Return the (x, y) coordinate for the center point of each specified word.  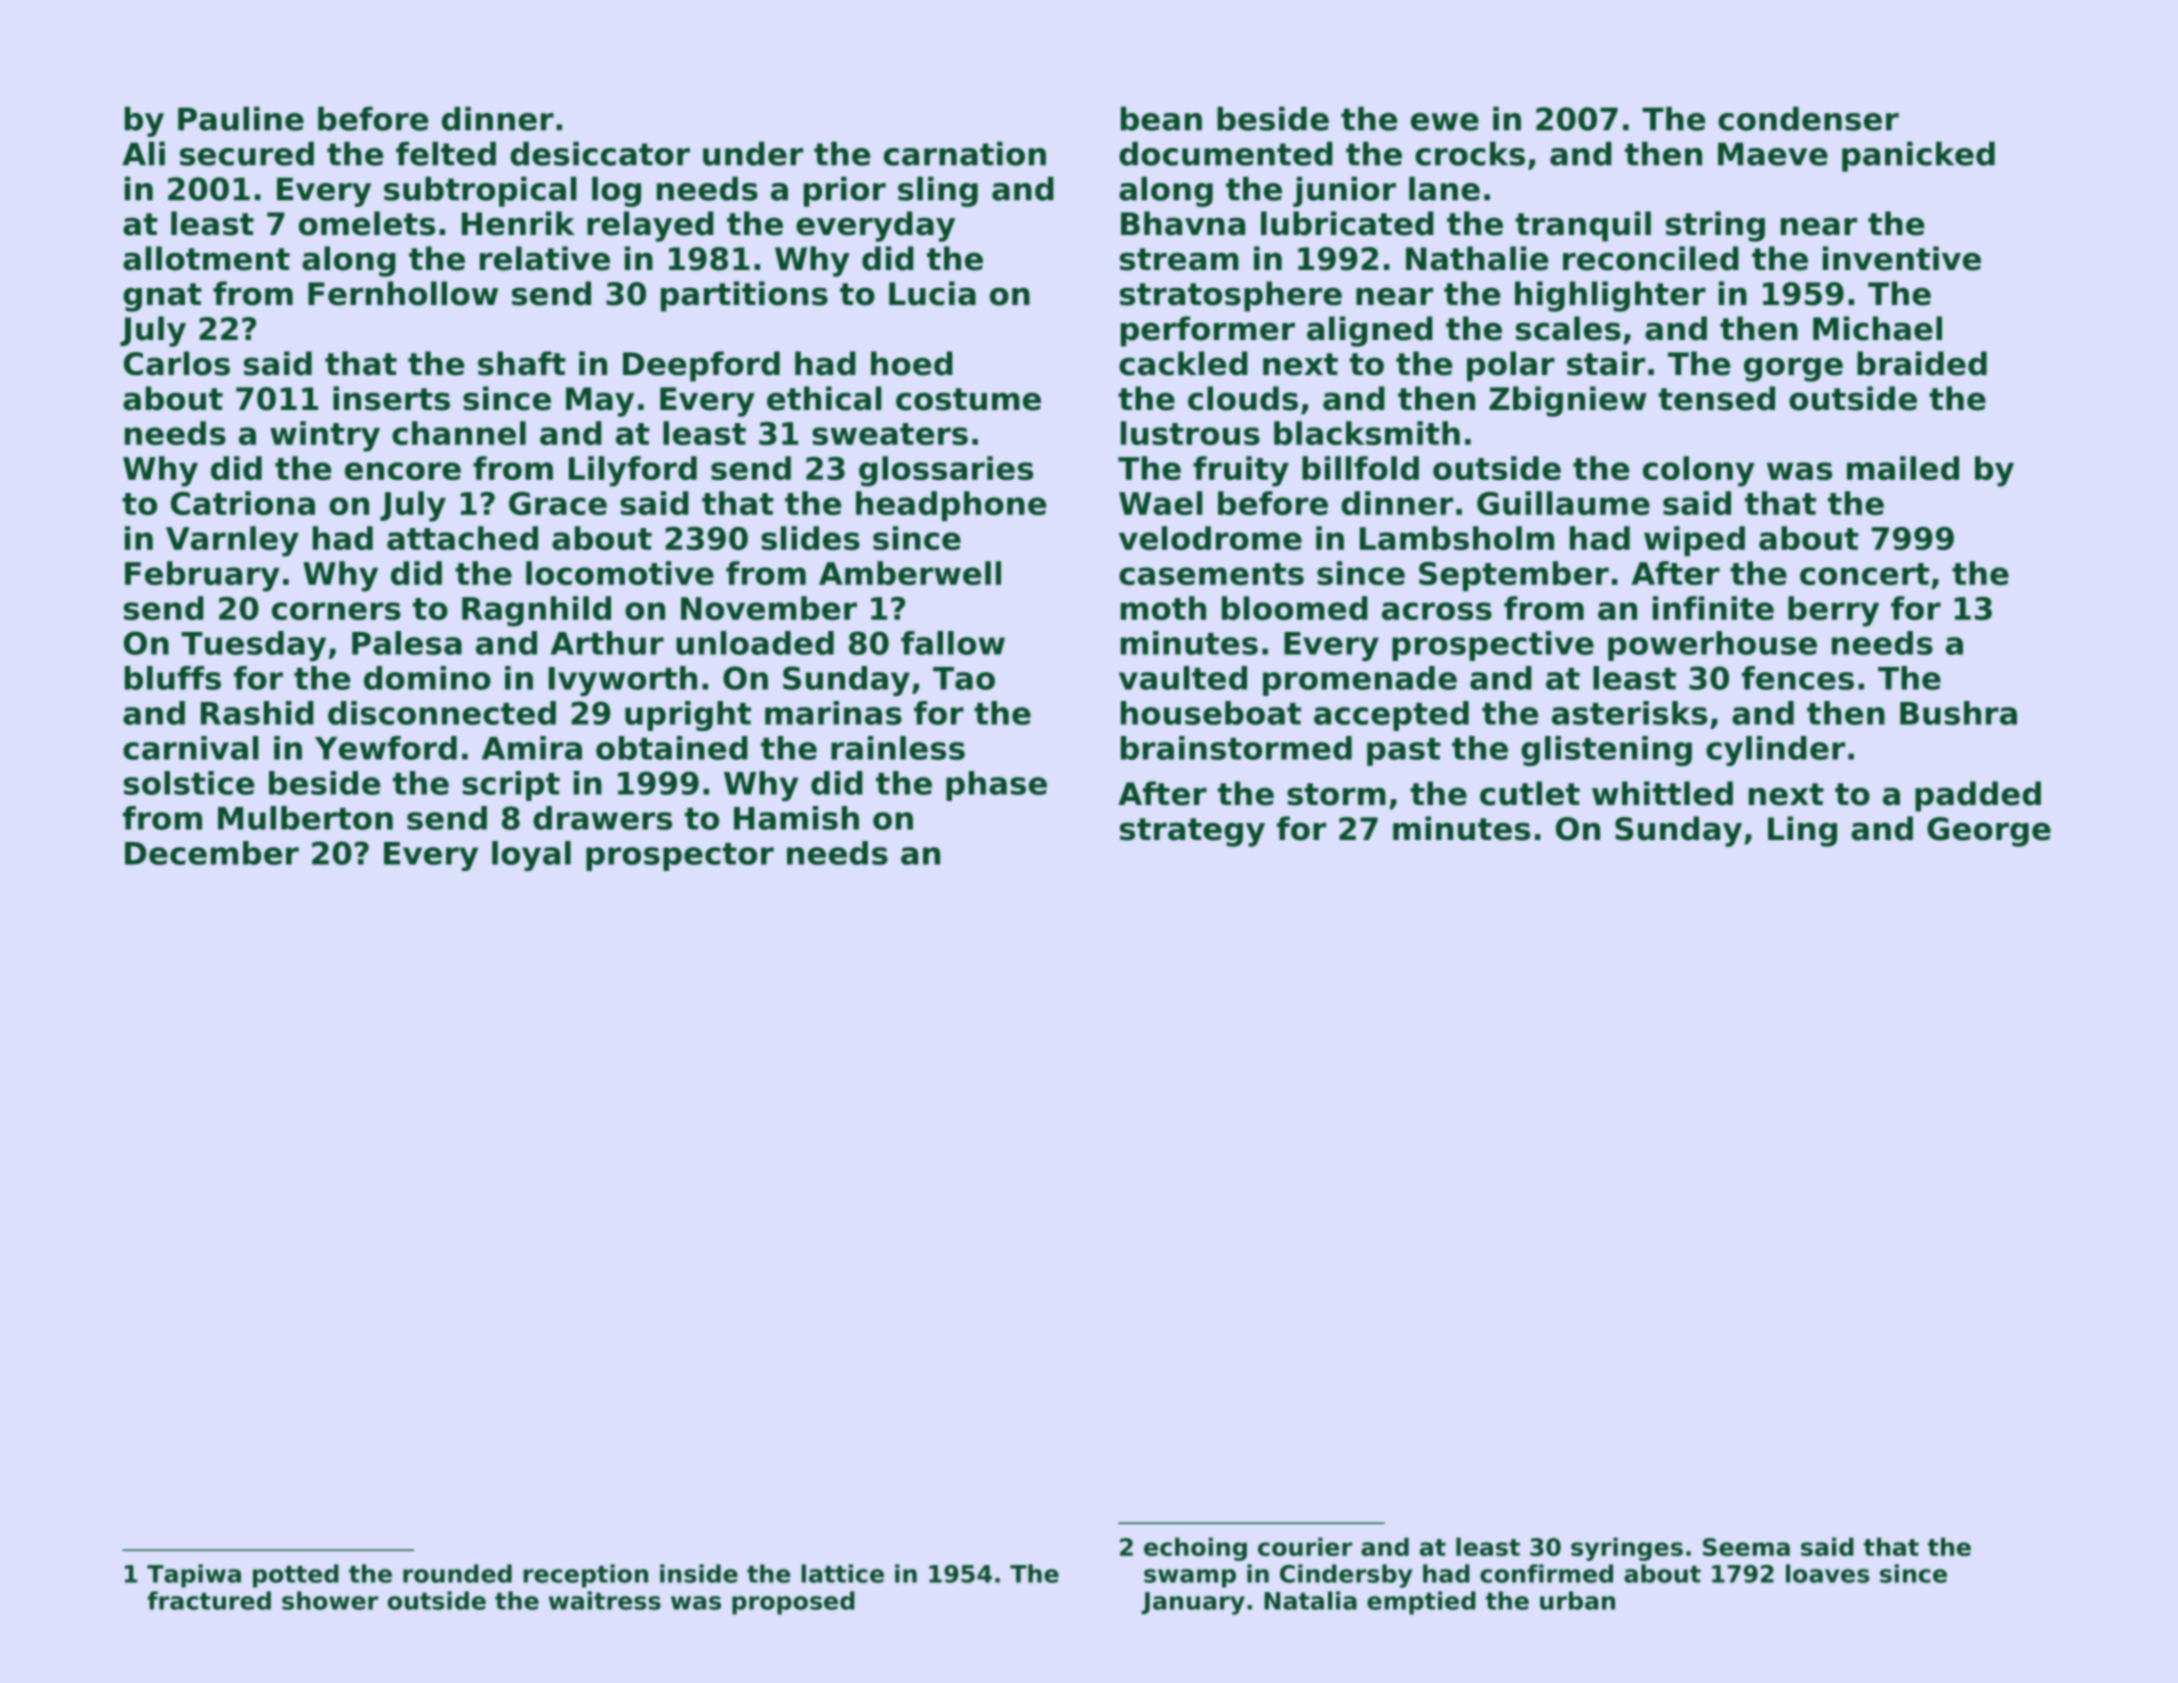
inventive (1902, 258)
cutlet (1530, 793)
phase (996, 786)
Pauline (241, 119)
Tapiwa (194, 1576)
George (1989, 832)
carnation (965, 154)
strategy (1192, 832)
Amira (532, 748)
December (212, 853)
